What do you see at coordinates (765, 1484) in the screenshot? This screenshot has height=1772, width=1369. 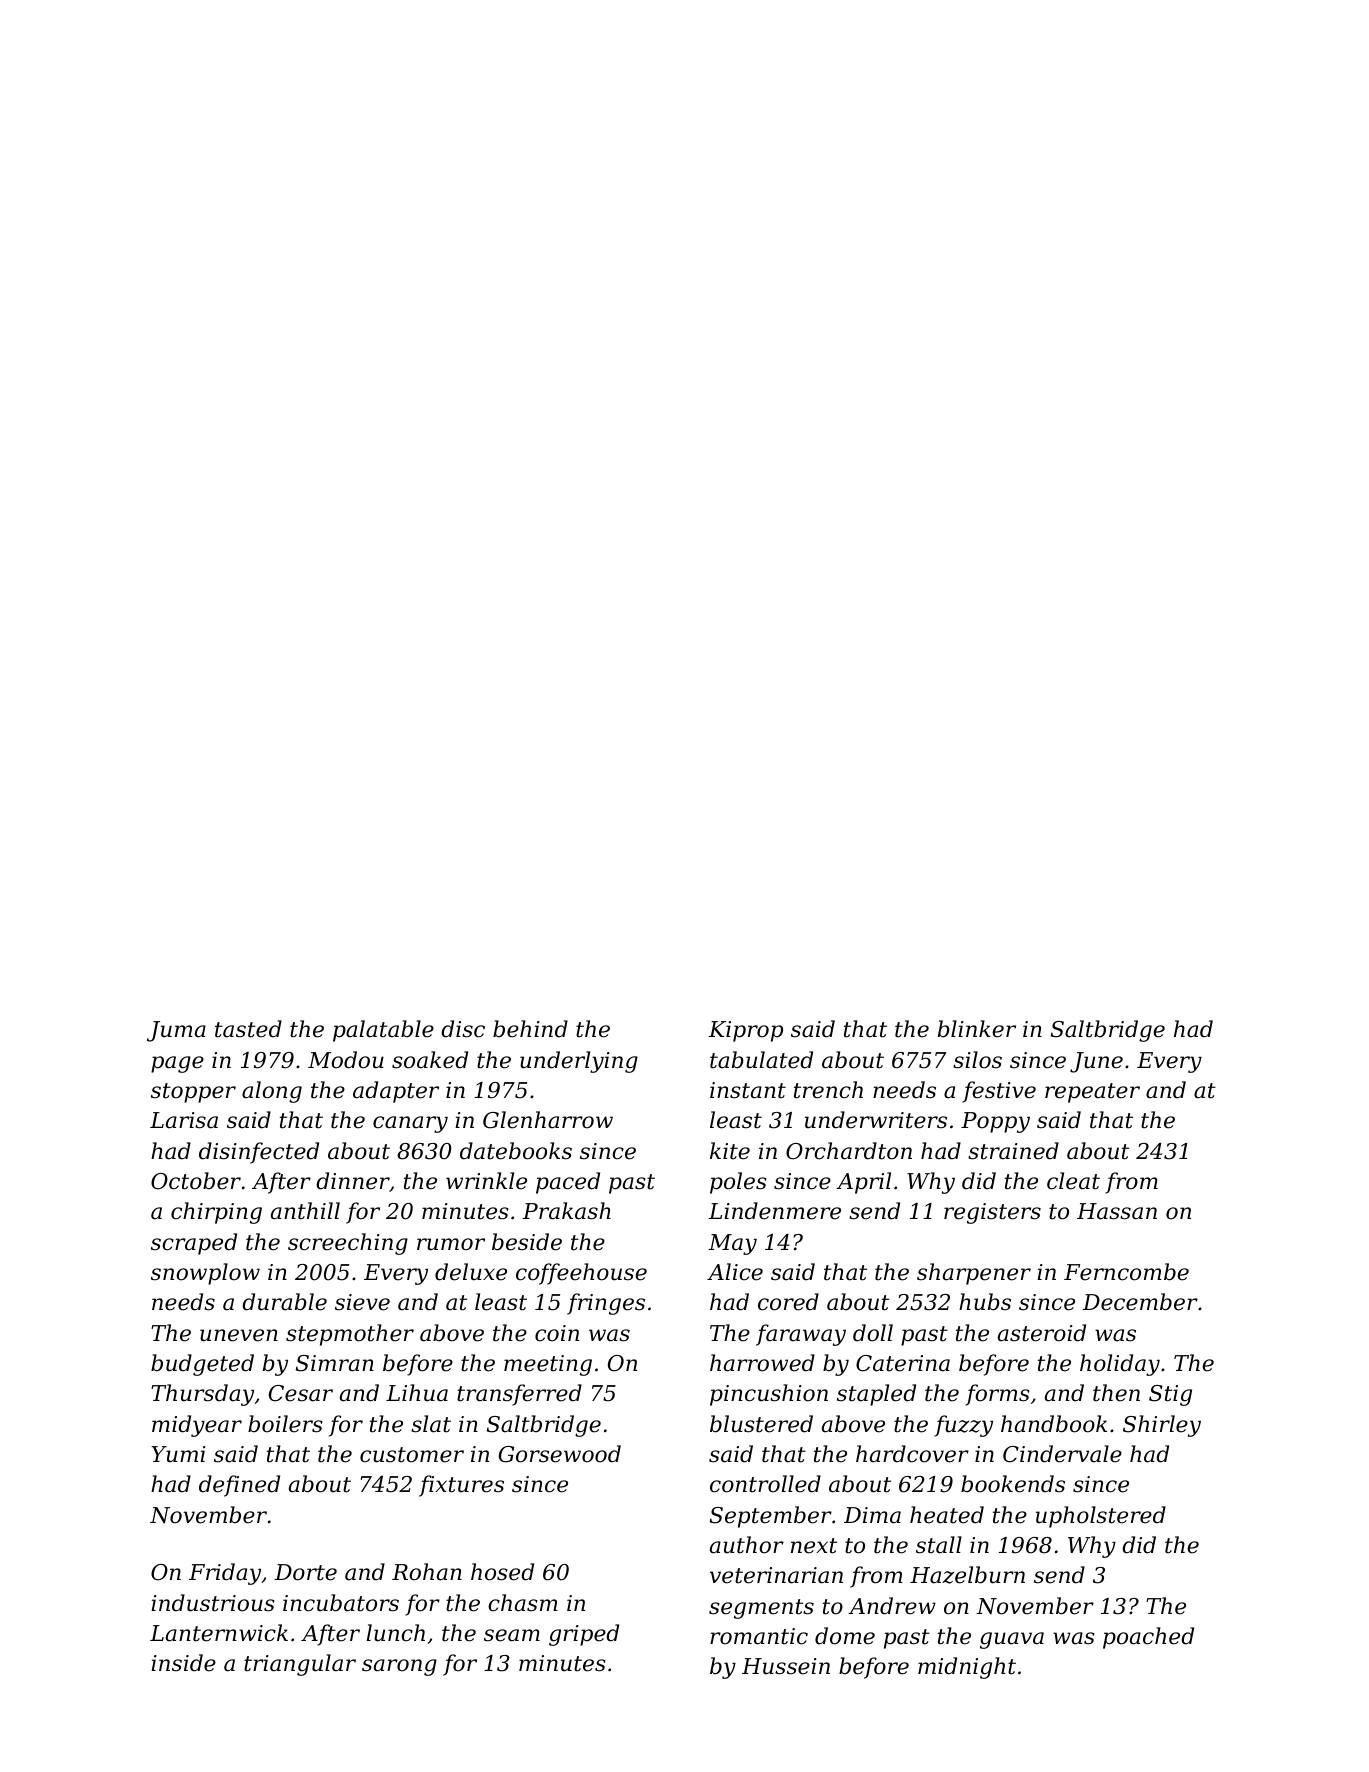 I see `controlled` at bounding box center [765, 1484].
